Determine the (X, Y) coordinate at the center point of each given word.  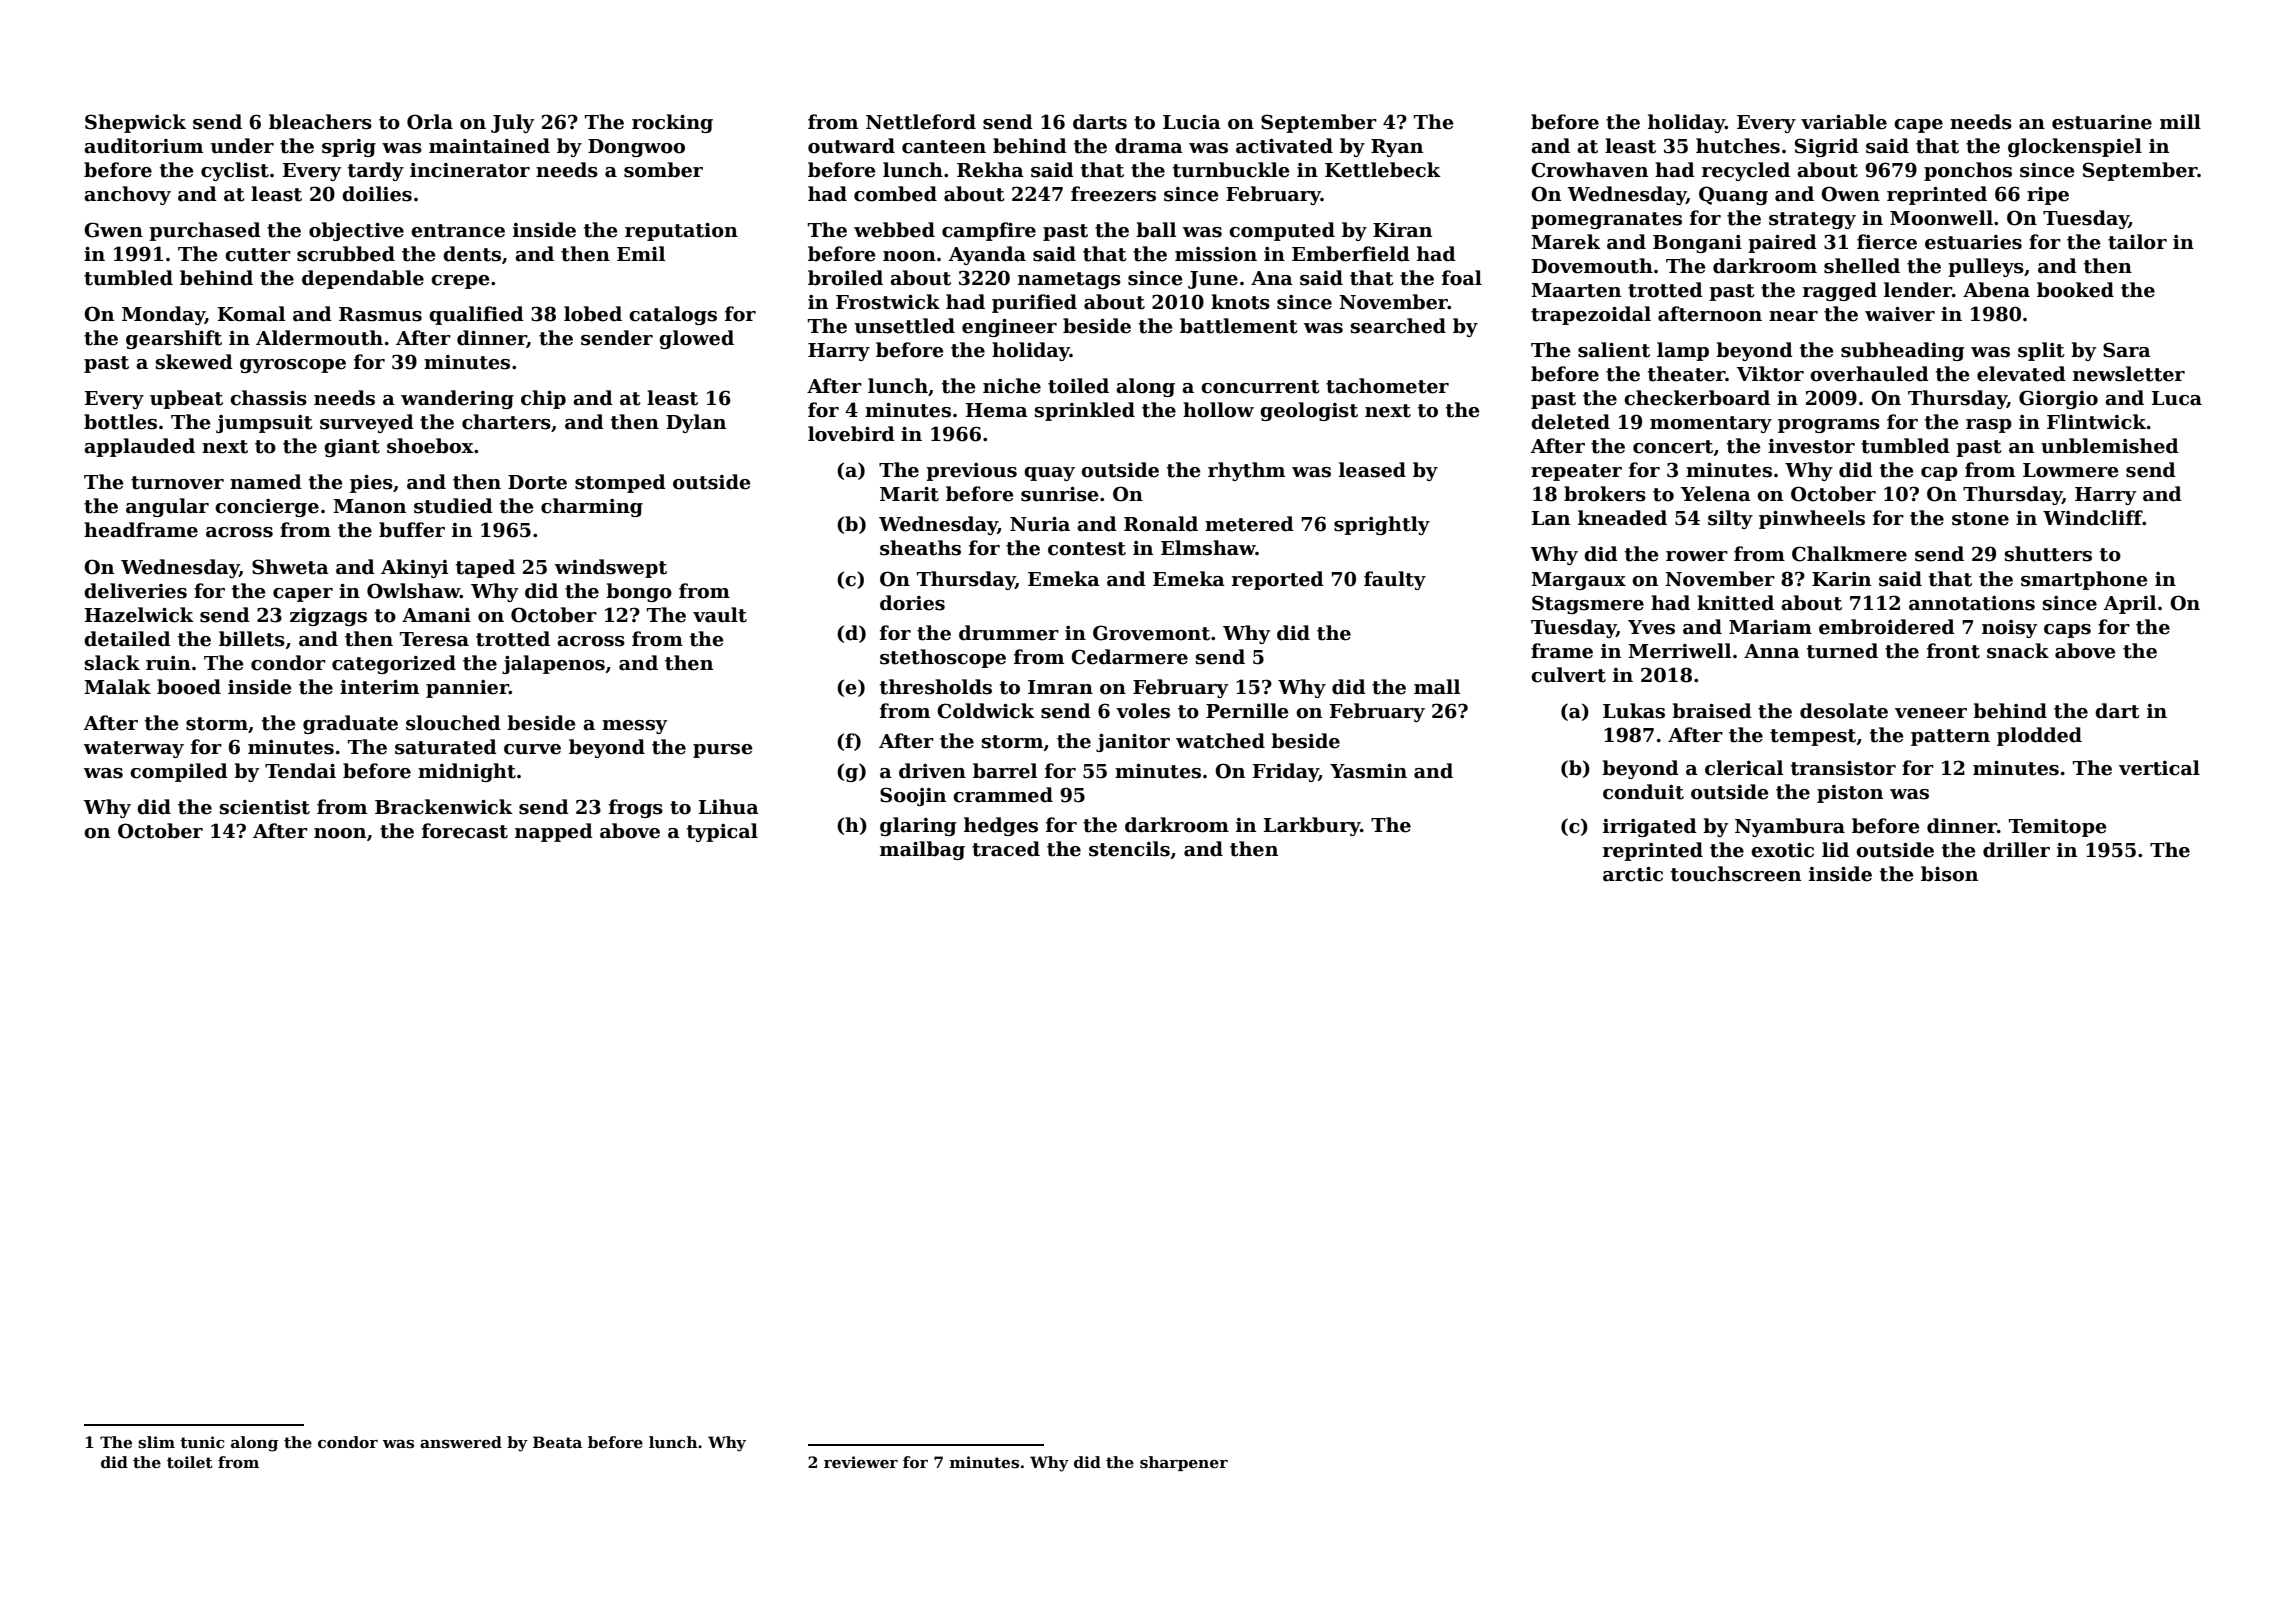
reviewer (861, 1462)
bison (1949, 874)
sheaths (920, 548)
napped (554, 832)
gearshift (174, 339)
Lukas (1634, 711)
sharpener (1184, 1463)
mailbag (922, 850)
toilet (190, 1462)
